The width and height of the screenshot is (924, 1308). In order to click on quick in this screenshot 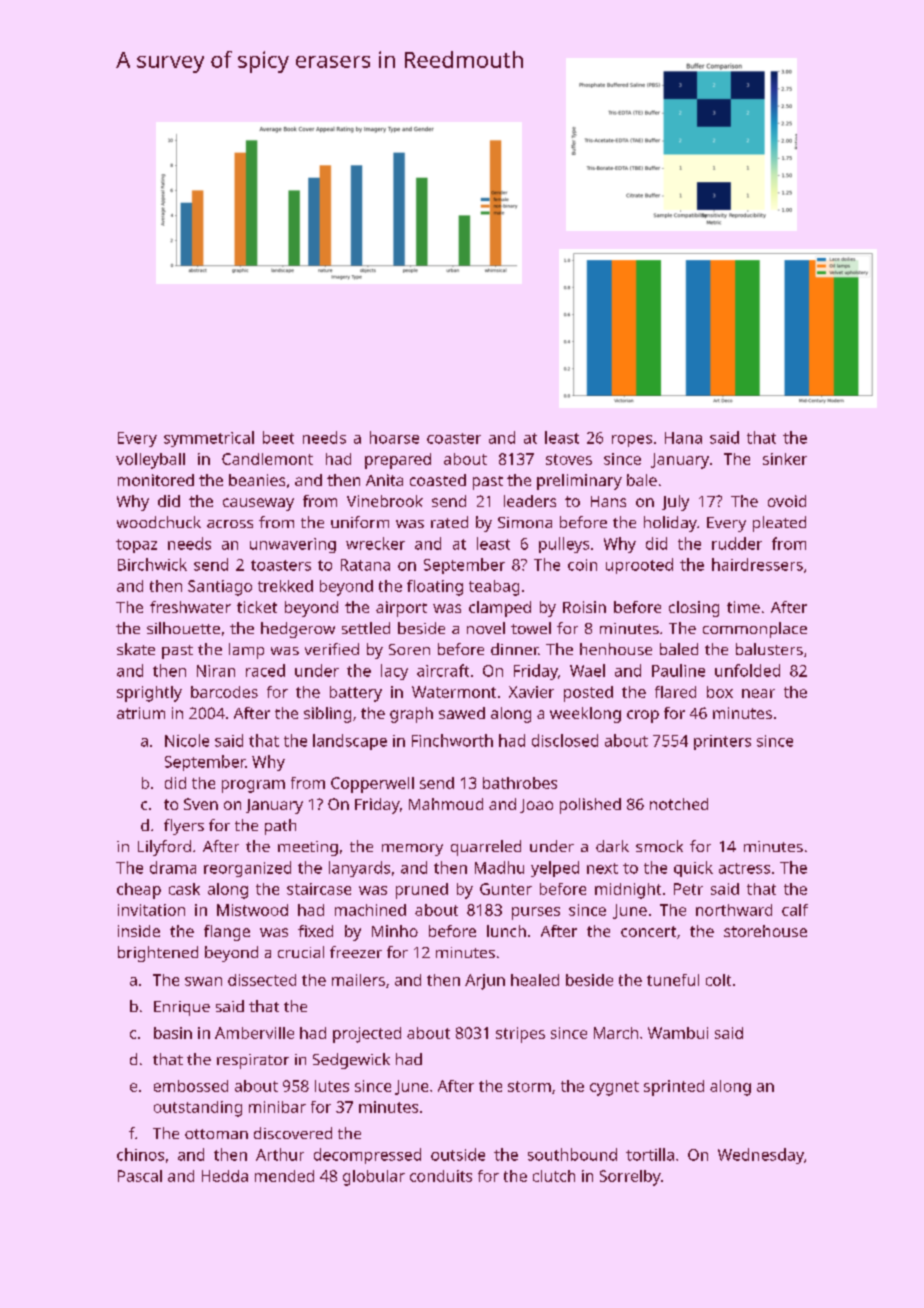, I will do `click(693, 869)`.
